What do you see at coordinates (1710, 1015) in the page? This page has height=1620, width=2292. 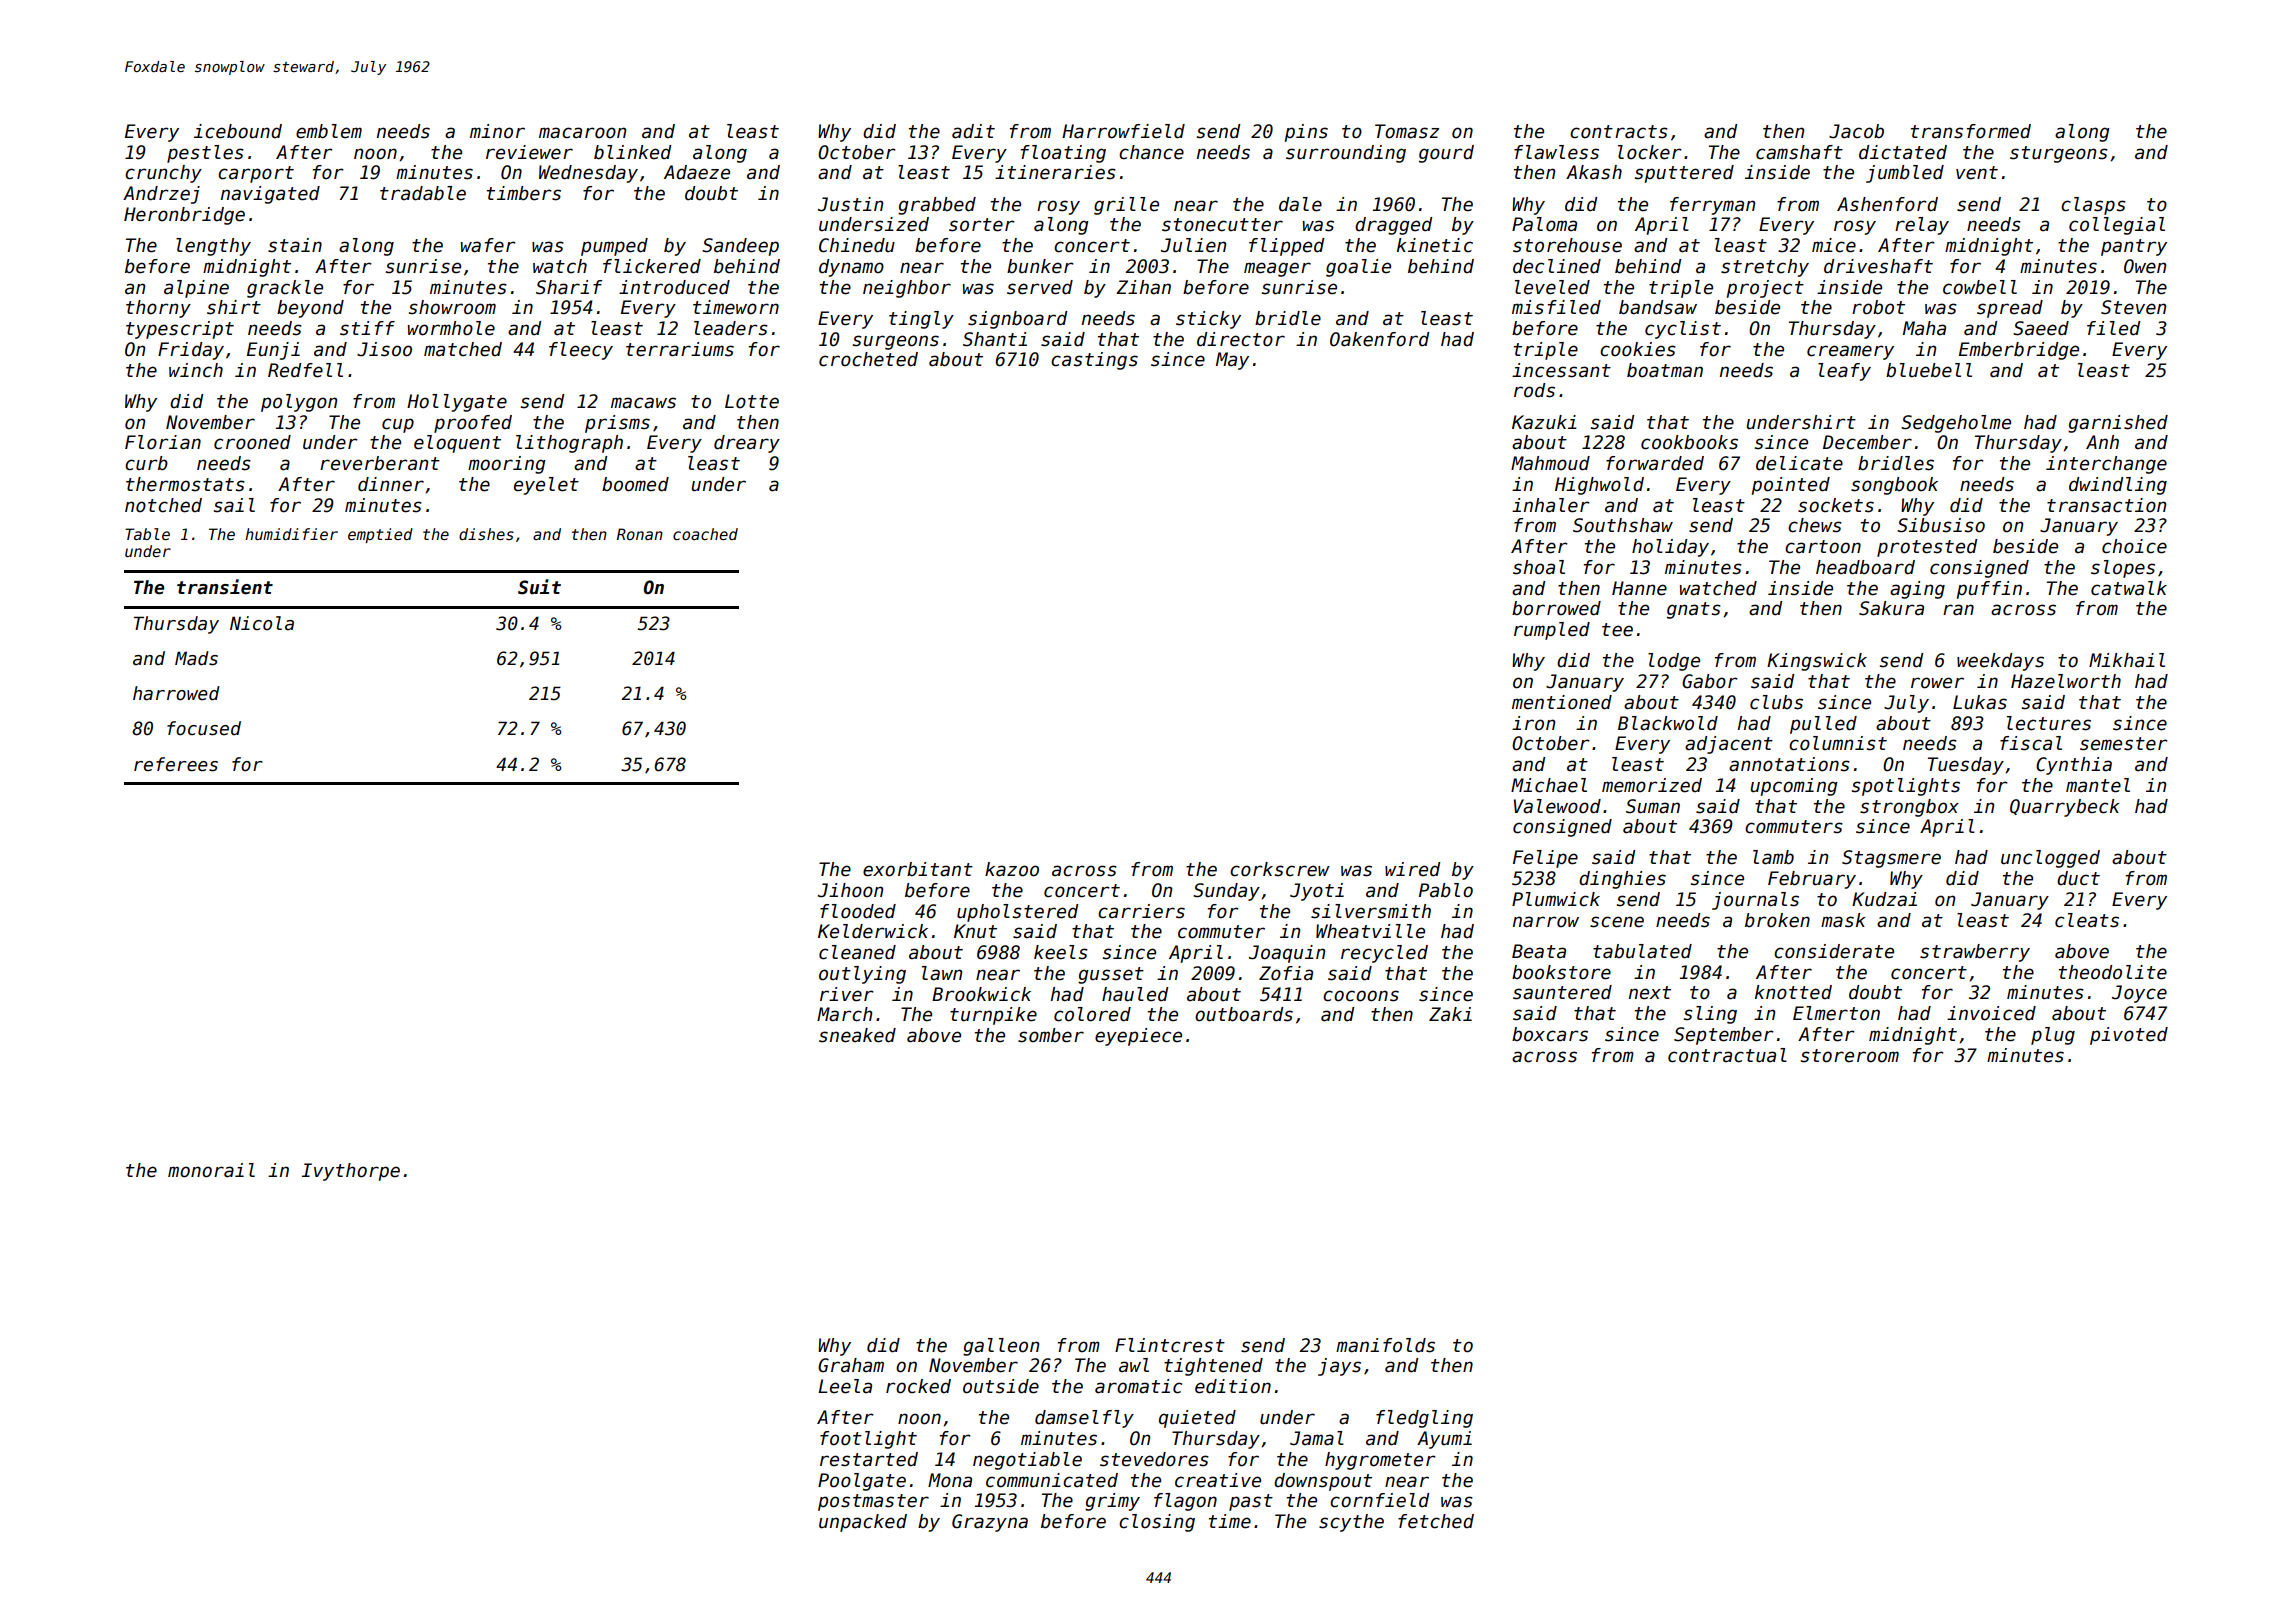 I see `sling` at bounding box center [1710, 1015].
